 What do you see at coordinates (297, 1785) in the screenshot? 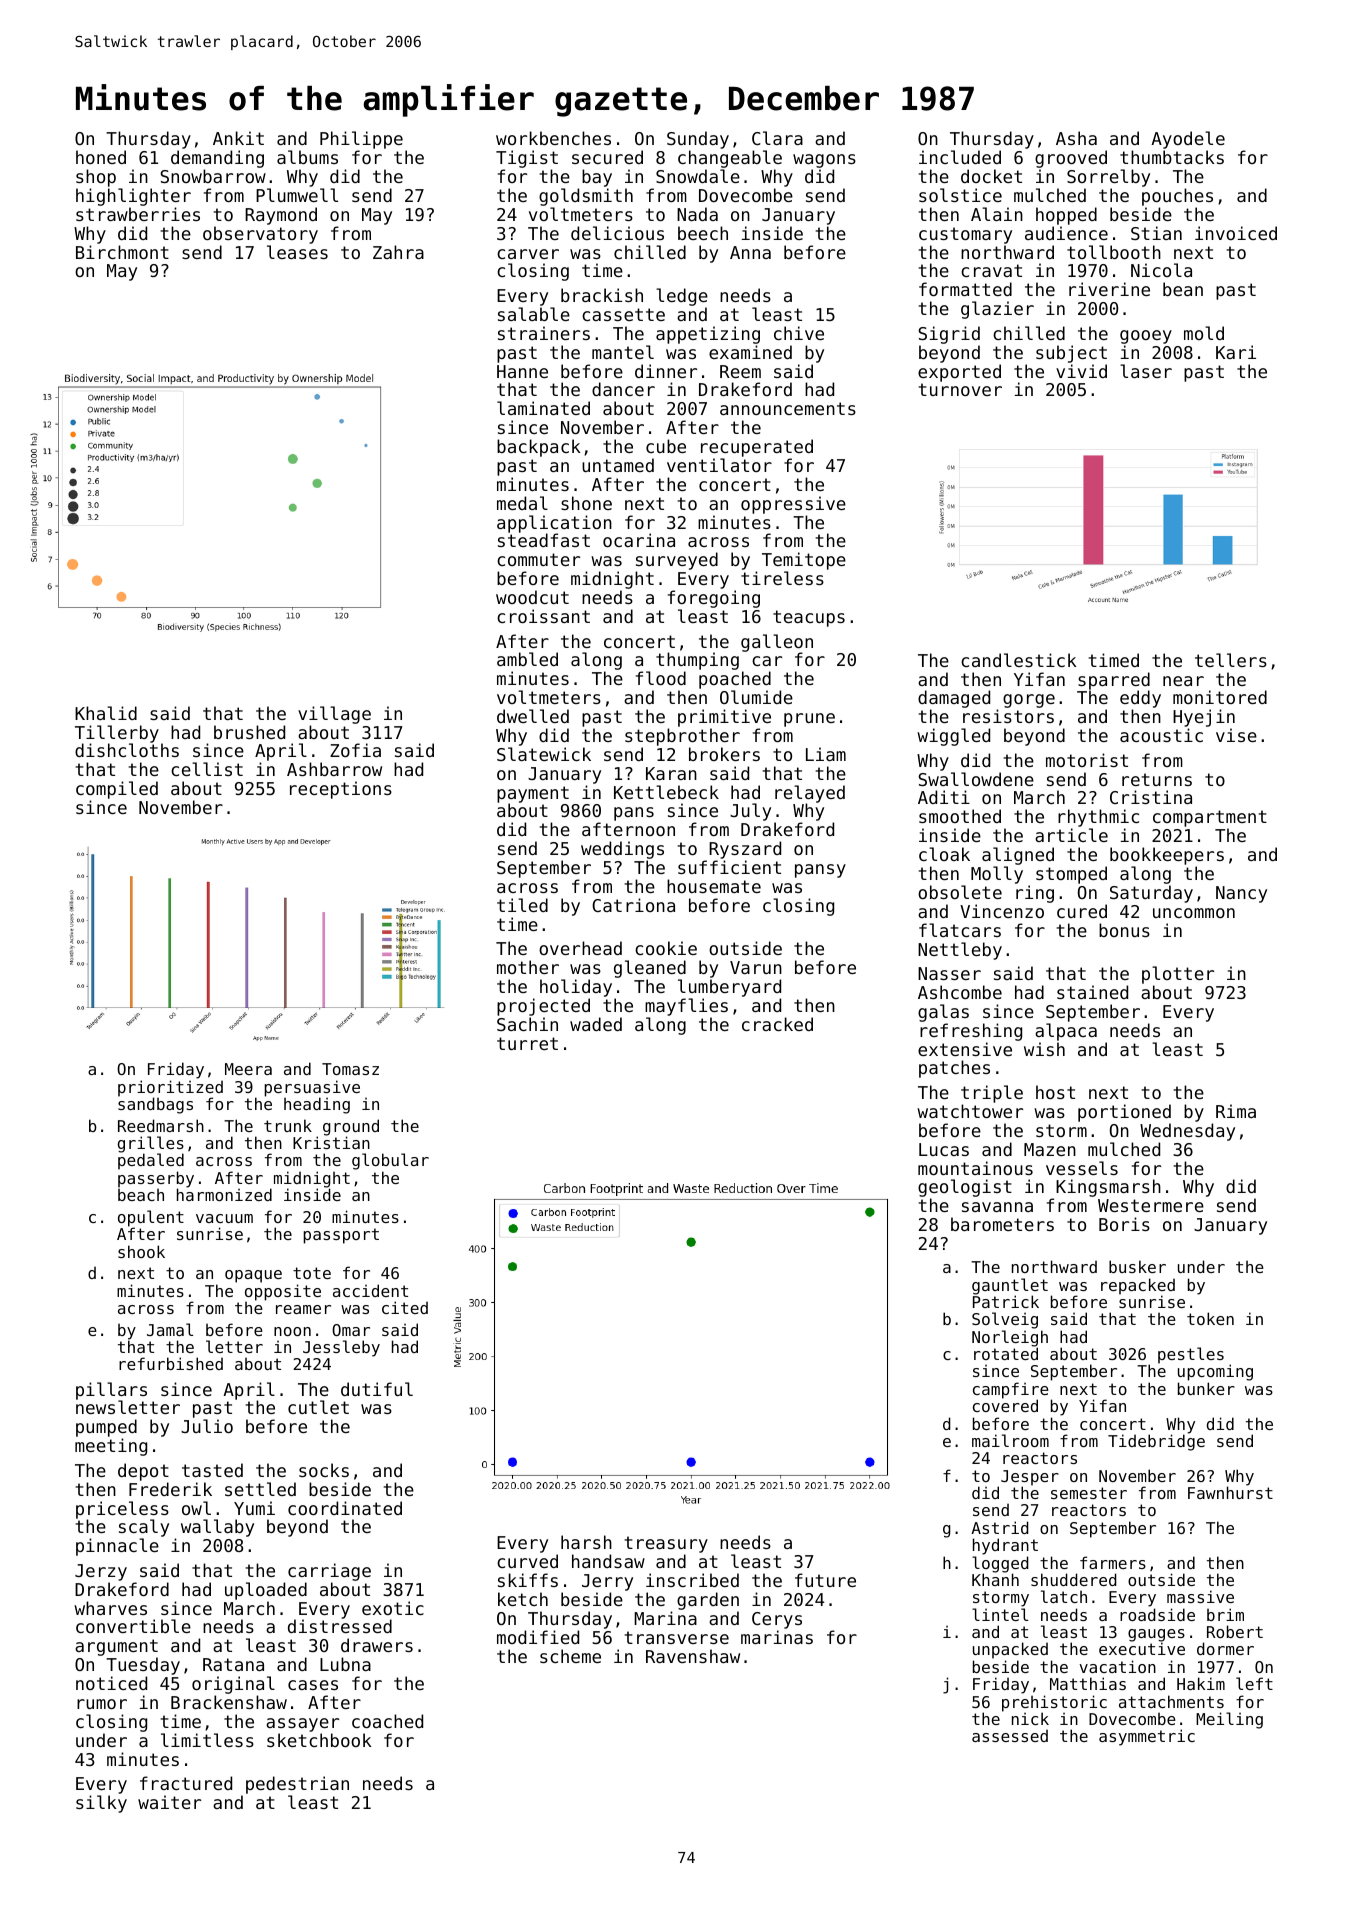
I see `pedestrian` at bounding box center [297, 1785].
